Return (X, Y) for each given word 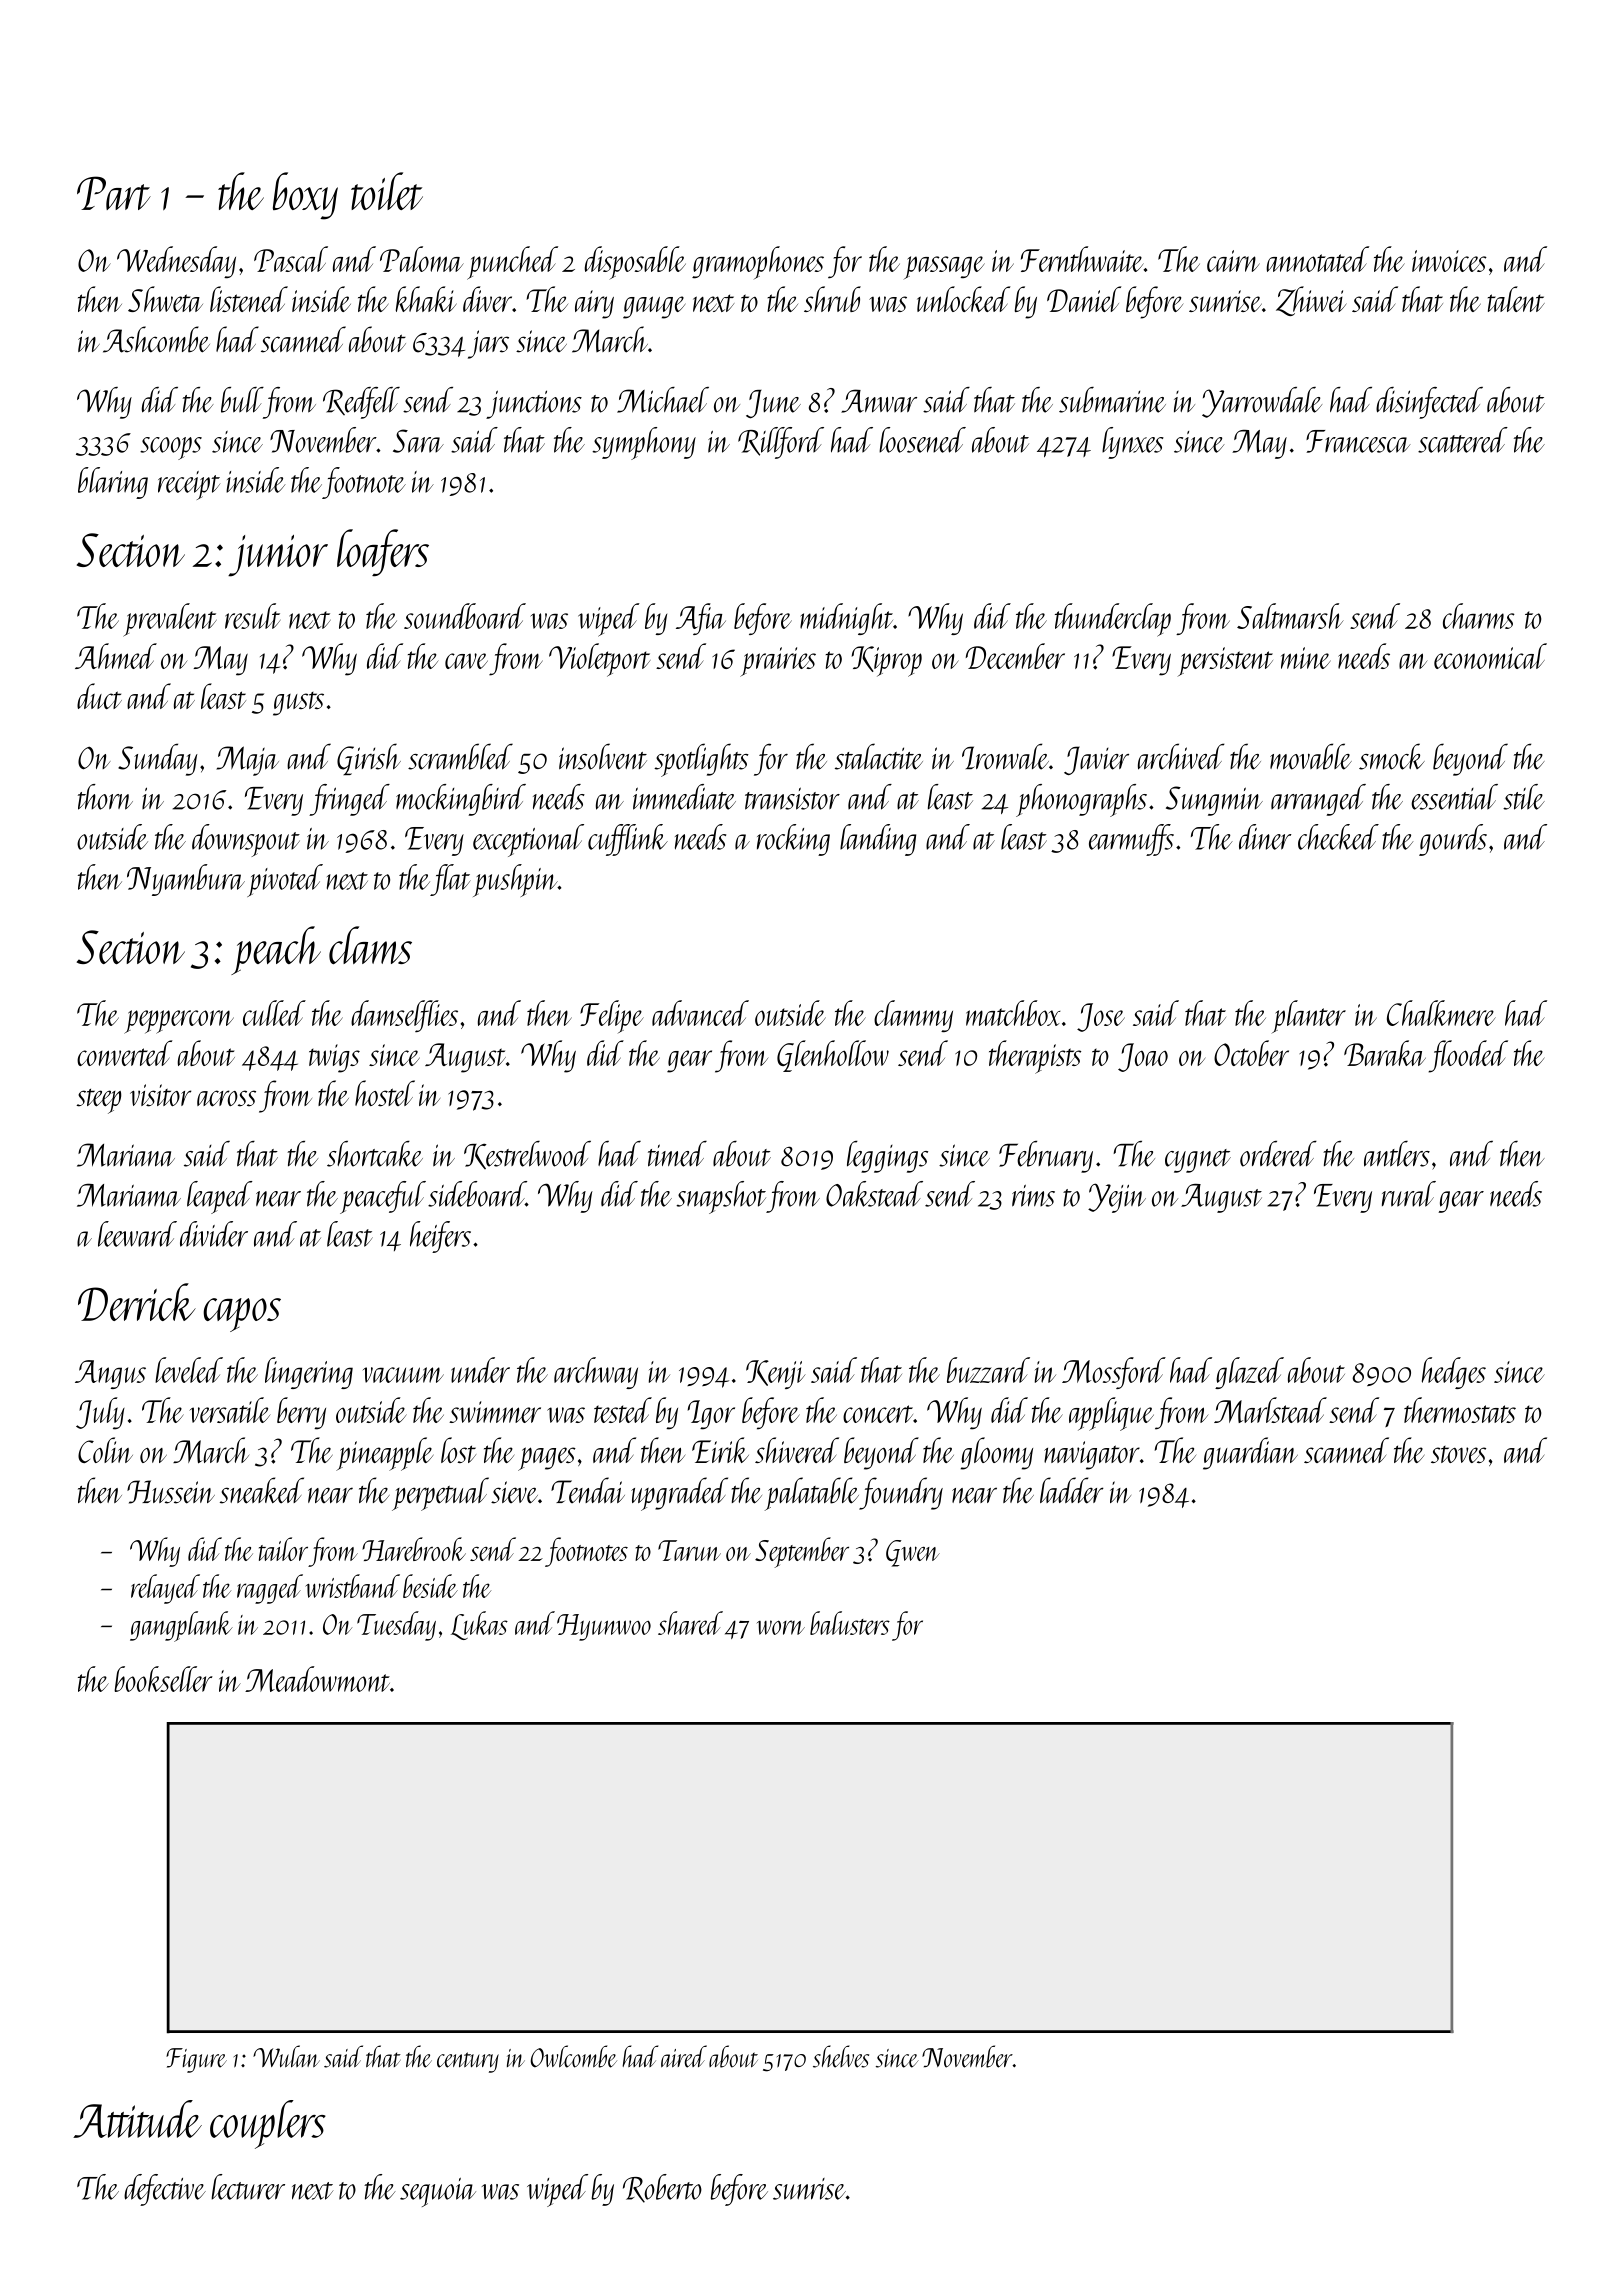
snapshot (721, 1197)
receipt (189, 485)
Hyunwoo (604, 1627)
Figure (196, 2060)
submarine (1112, 400)
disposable (635, 263)
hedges (1454, 1373)
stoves (1458, 1454)
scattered (1463, 440)
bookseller (163, 1679)
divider (214, 1234)
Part (114, 193)
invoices (1449, 261)
